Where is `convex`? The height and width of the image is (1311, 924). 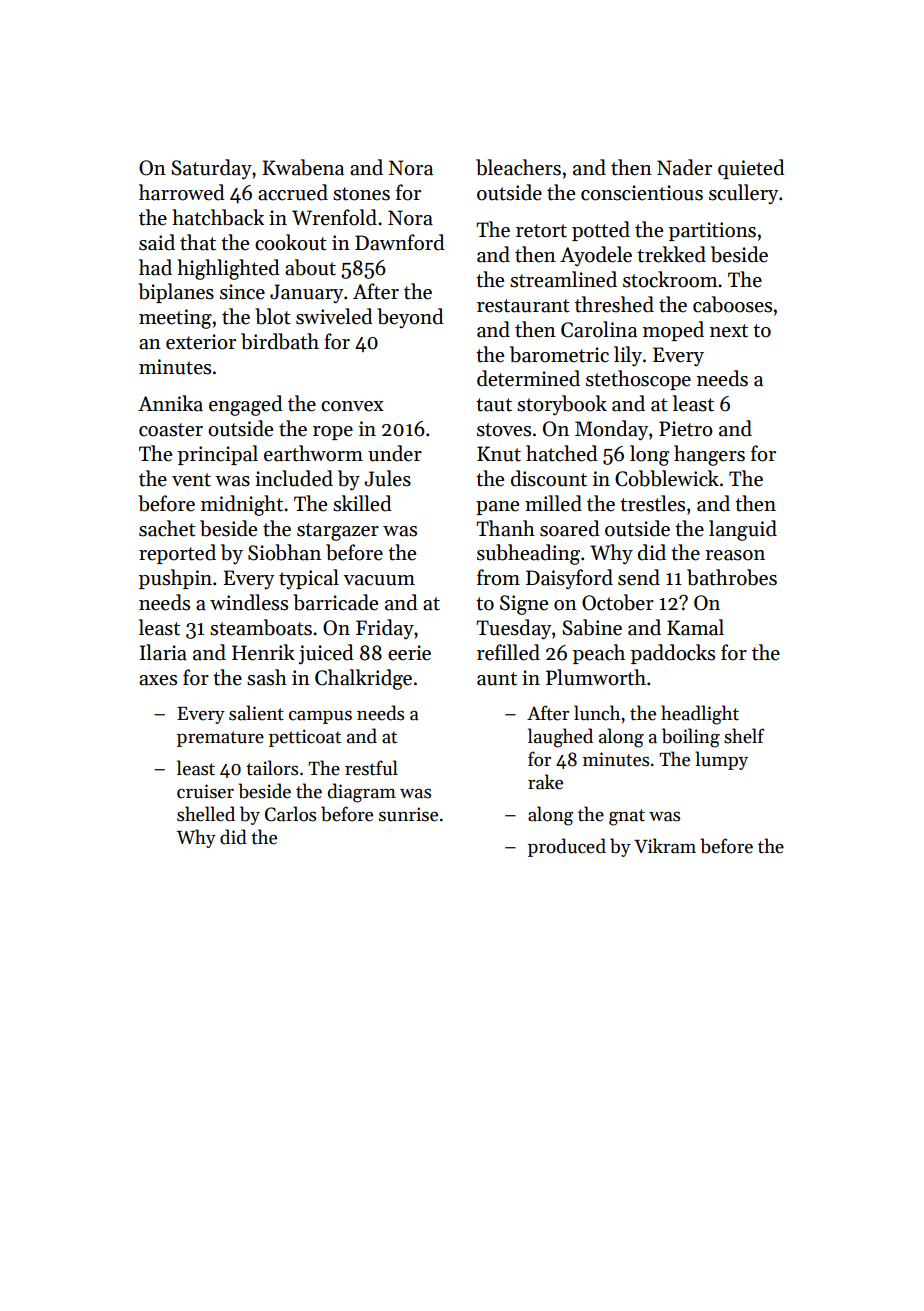 convex is located at coordinates (352, 406).
